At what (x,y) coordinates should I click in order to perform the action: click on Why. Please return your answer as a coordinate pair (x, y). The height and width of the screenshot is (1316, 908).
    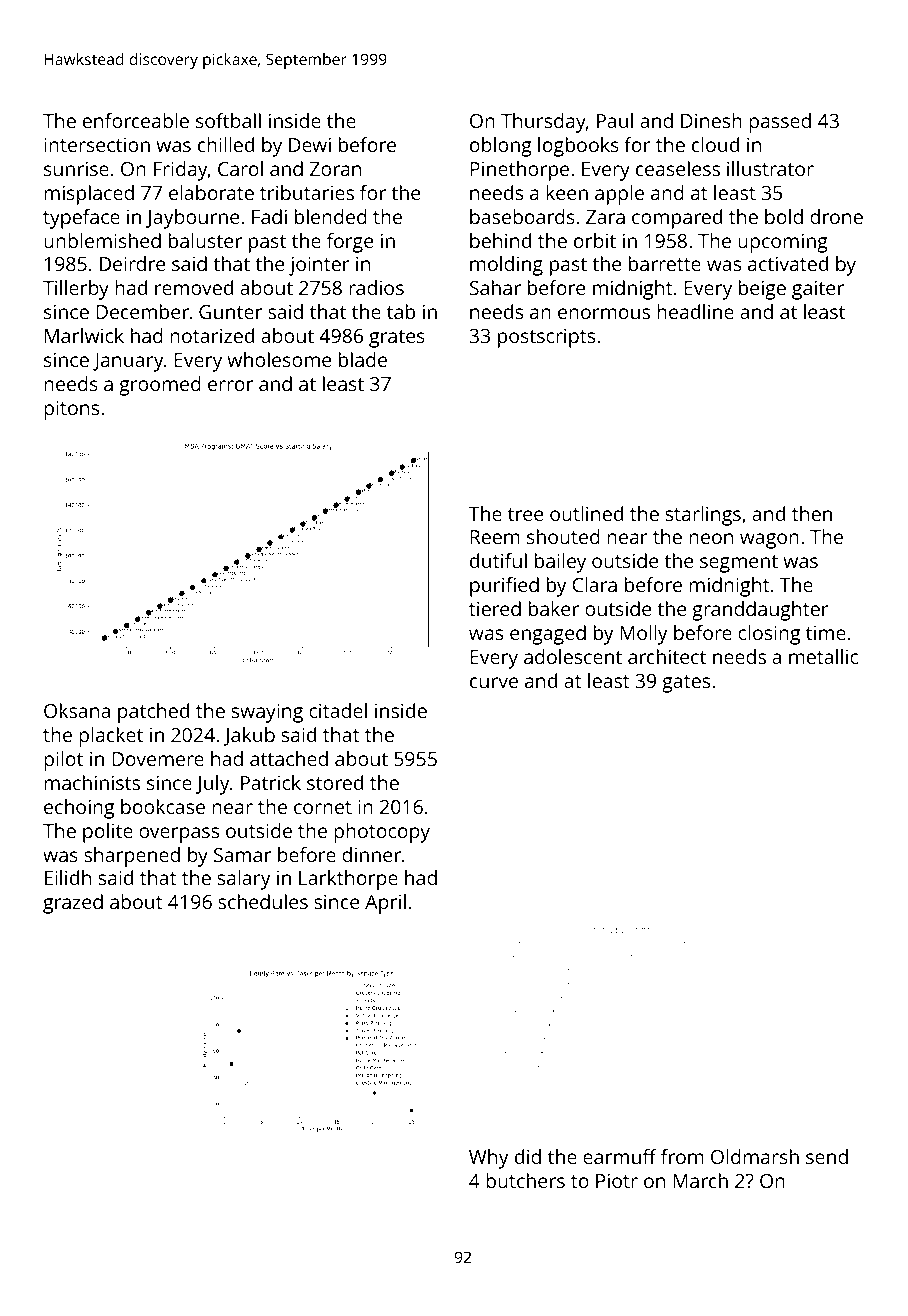
    Looking at the image, I should click on (488, 1159).
